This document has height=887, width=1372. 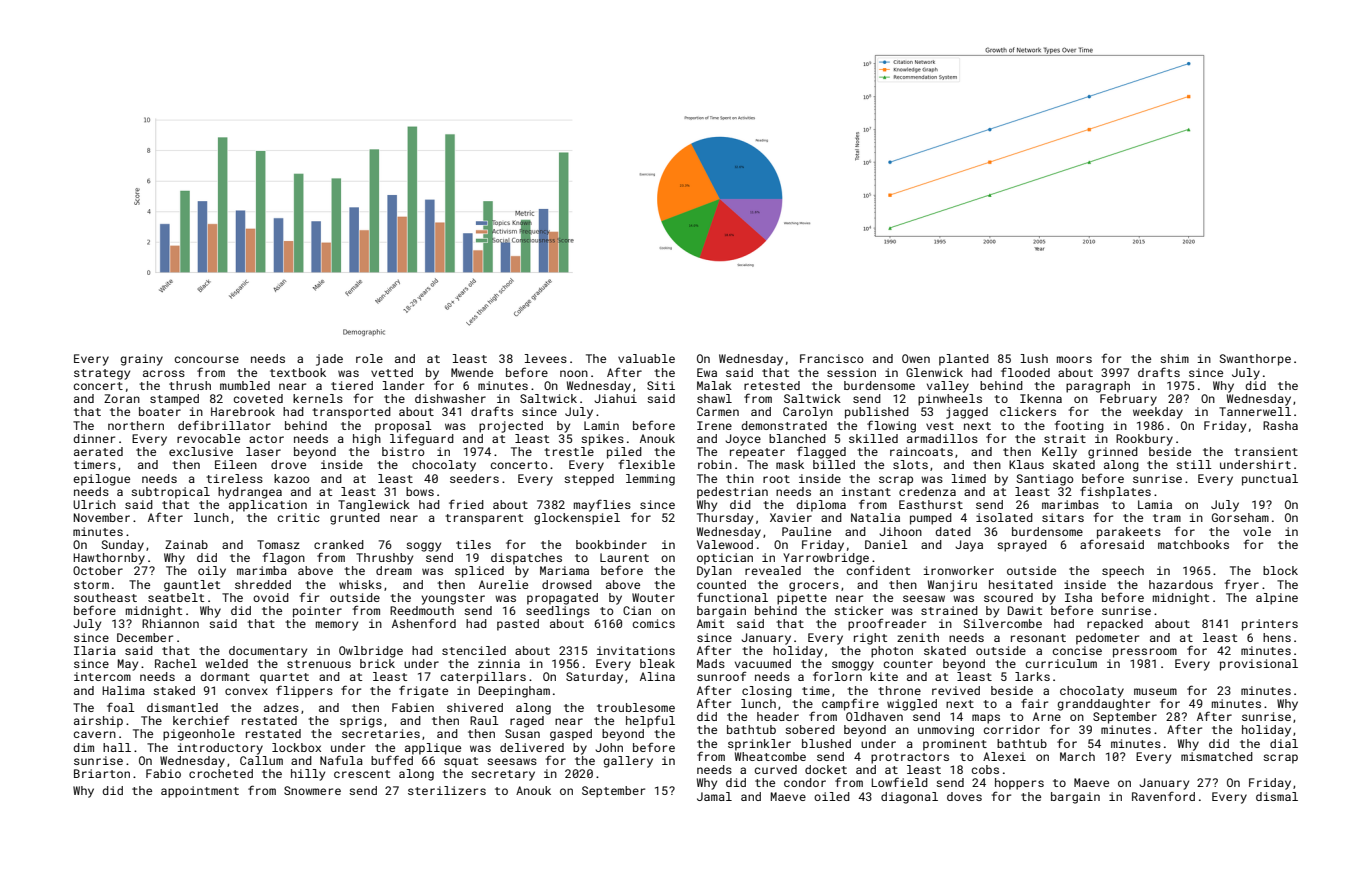 I want to click on Mariama, so click(x=564, y=570).
